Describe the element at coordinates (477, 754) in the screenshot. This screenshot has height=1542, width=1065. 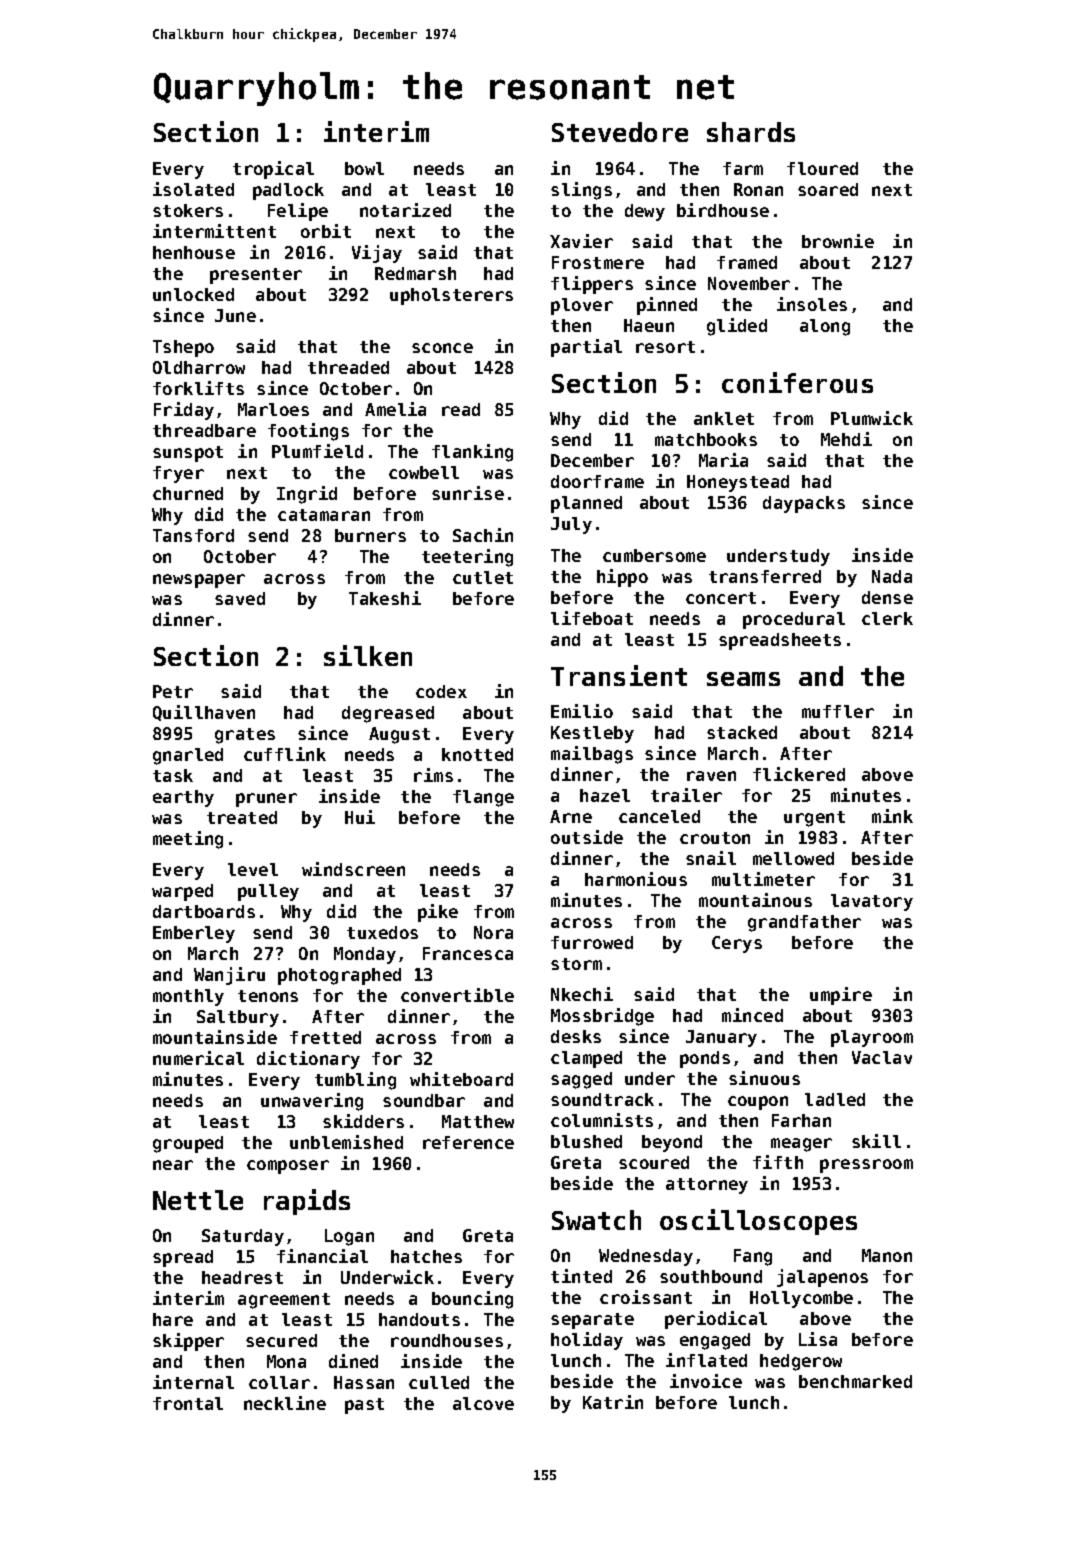
I see `knotted` at that location.
